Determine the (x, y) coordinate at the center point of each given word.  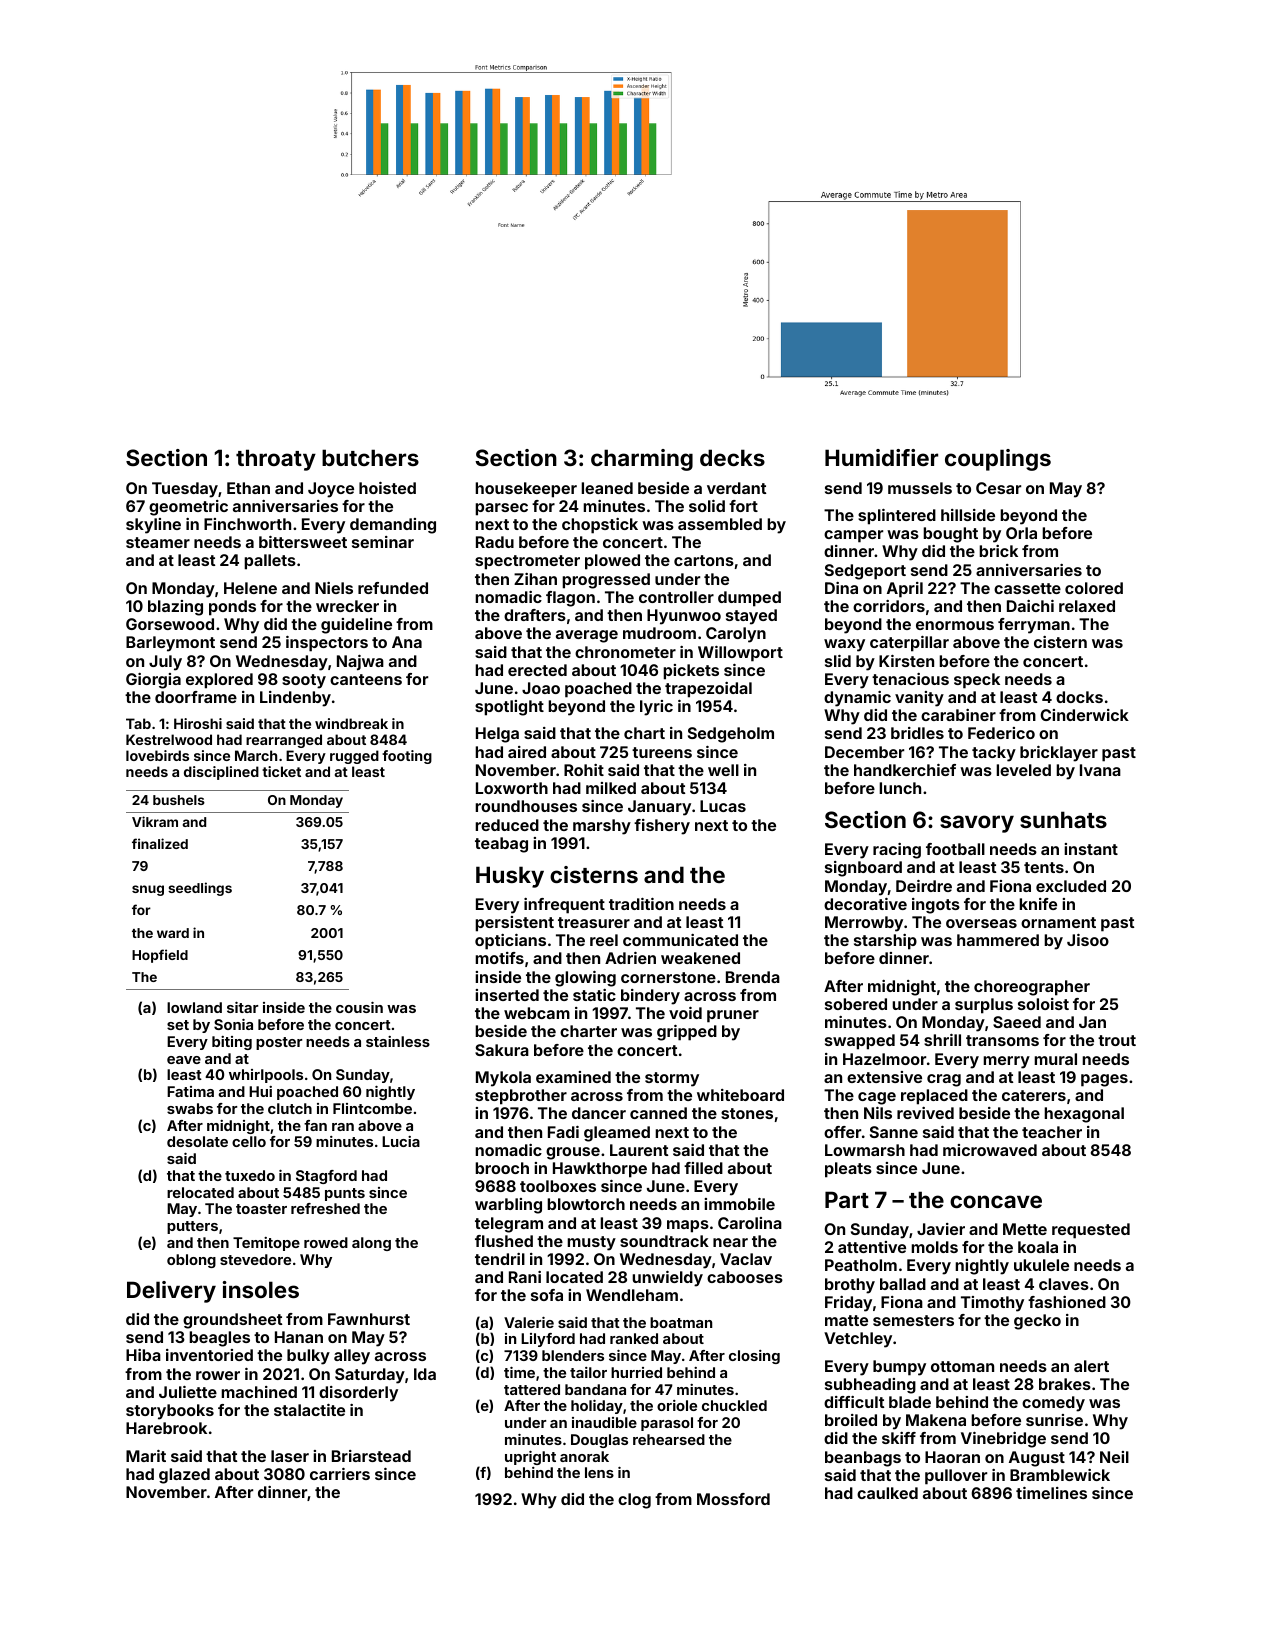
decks (732, 457)
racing (897, 851)
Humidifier (881, 457)
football (955, 849)
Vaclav (746, 1259)
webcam (537, 1013)
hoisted (387, 488)
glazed (184, 1476)
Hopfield (160, 956)
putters (192, 1227)
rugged (354, 757)
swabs (190, 1108)
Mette (1025, 1229)
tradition (641, 904)
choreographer (1032, 988)
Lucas (723, 806)
